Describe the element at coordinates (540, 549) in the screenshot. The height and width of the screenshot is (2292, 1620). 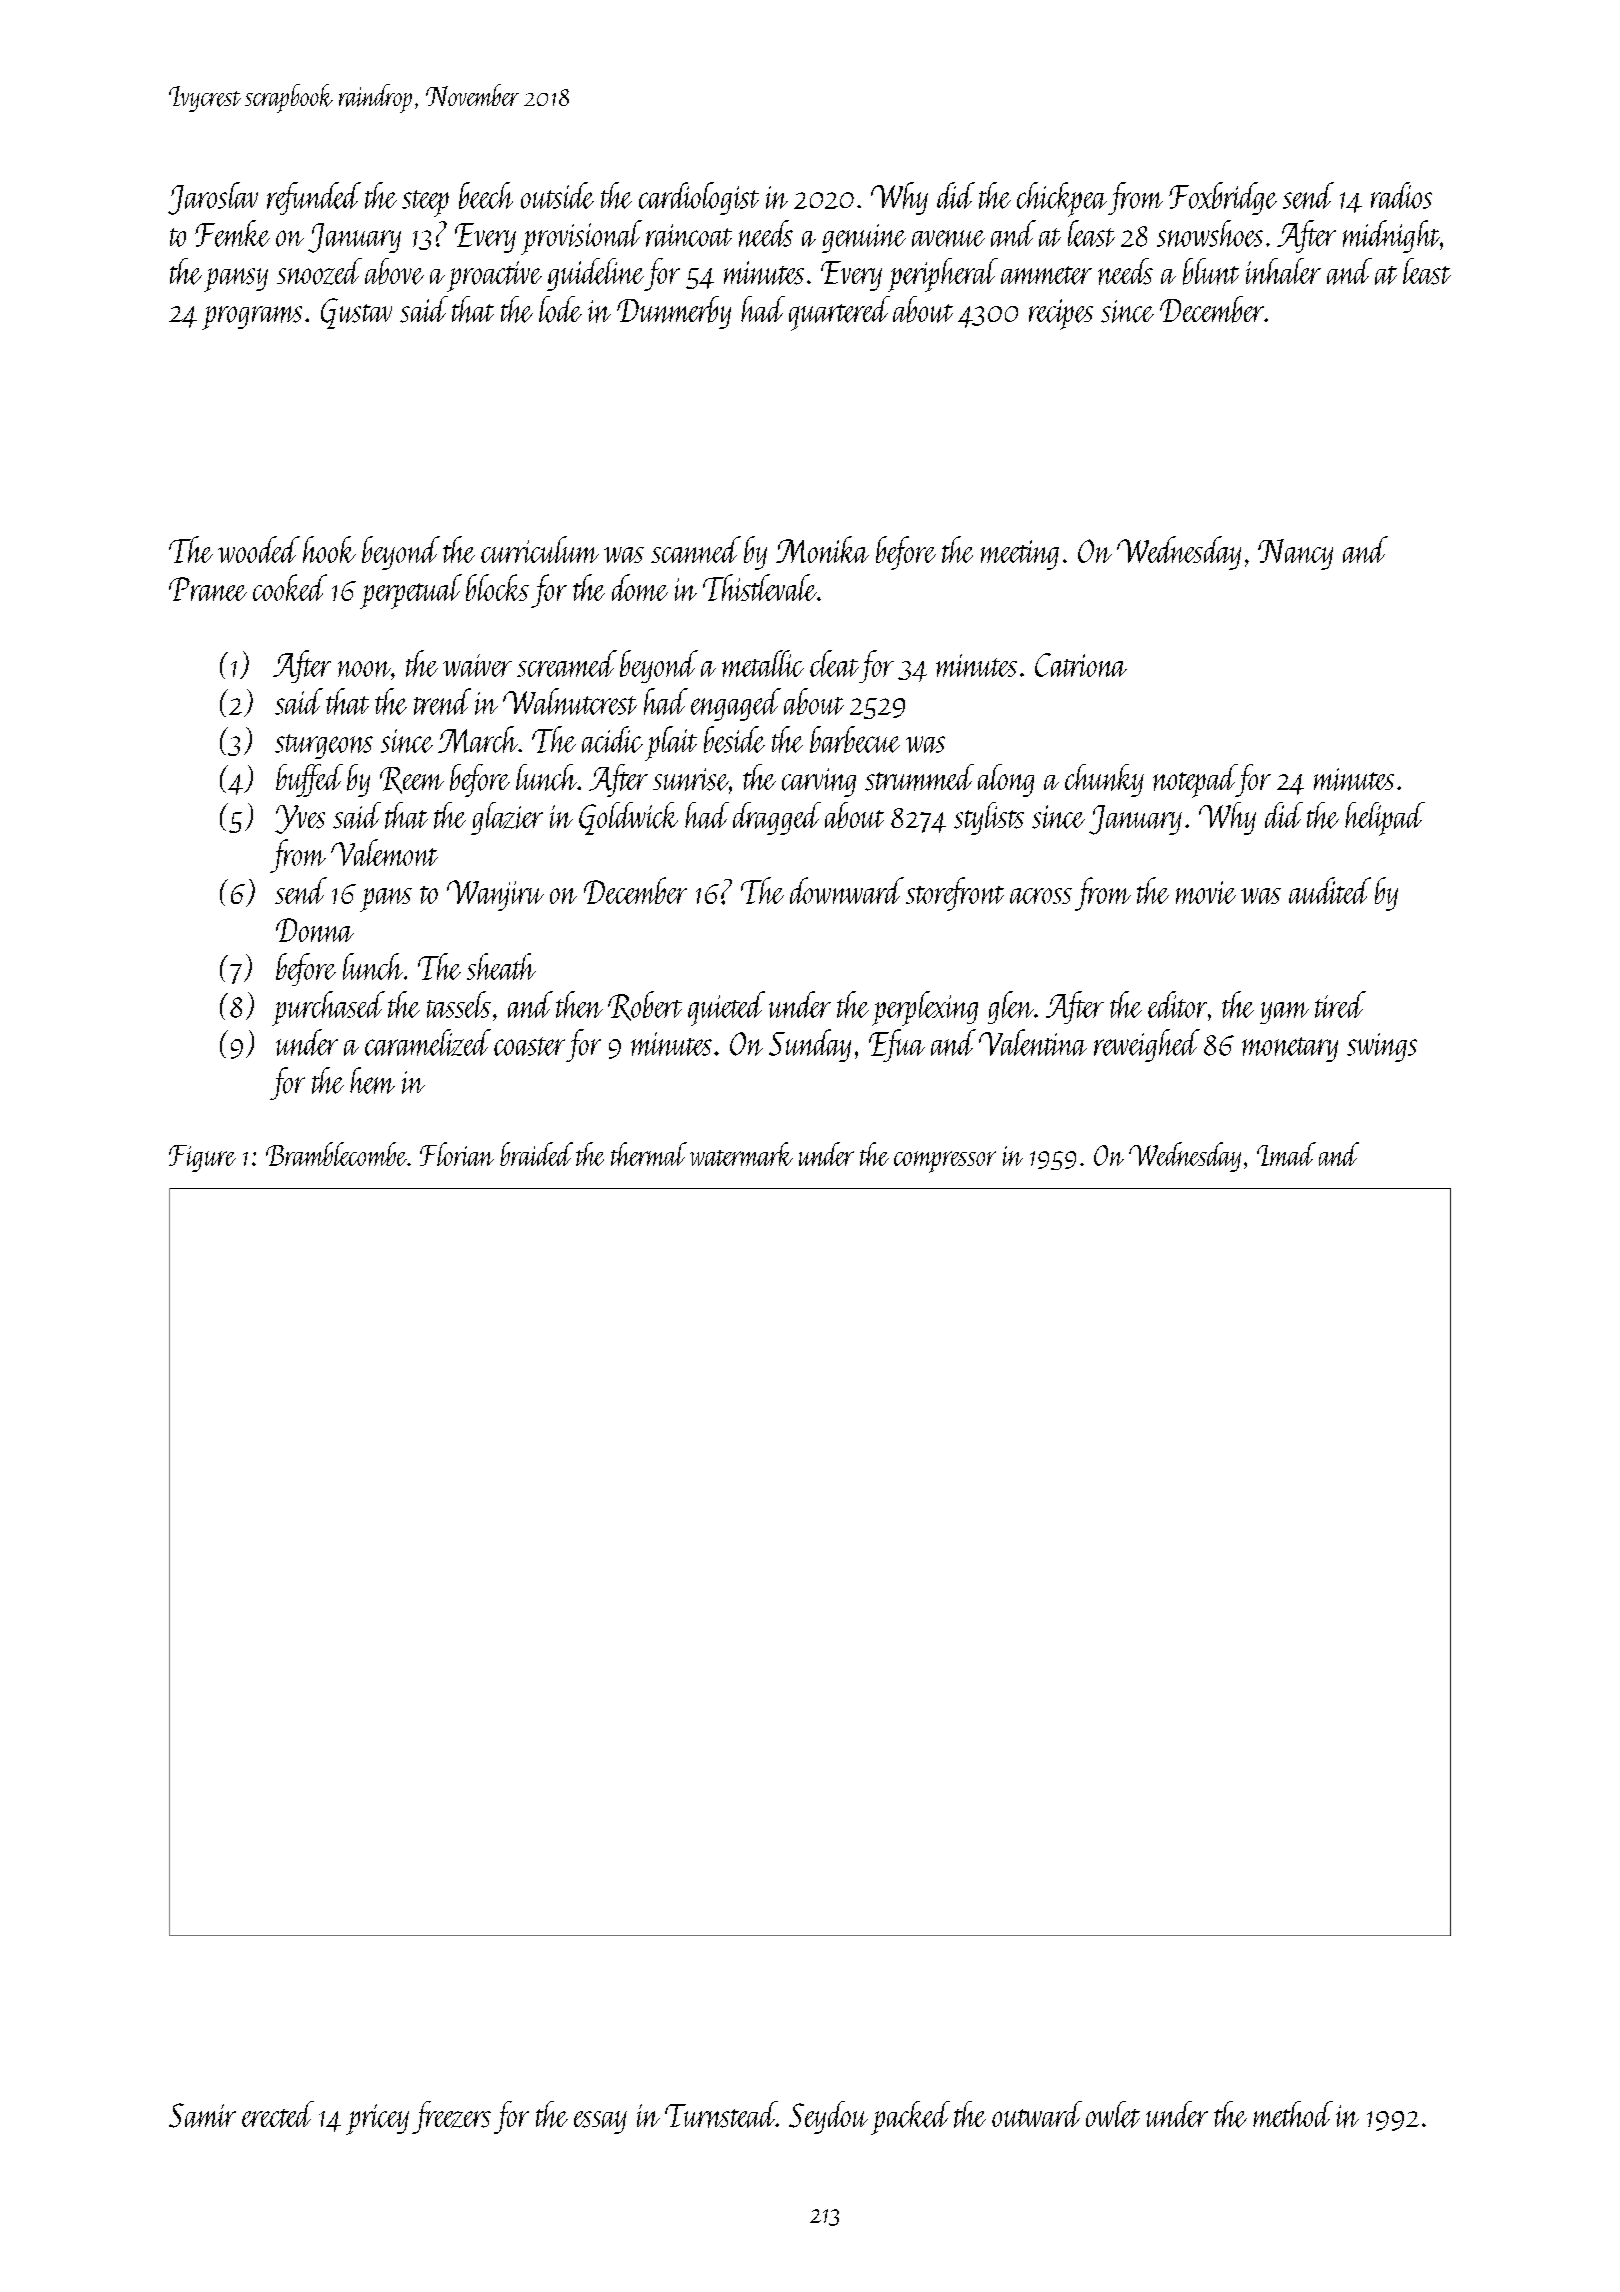
I see `curriculum` at that location.
